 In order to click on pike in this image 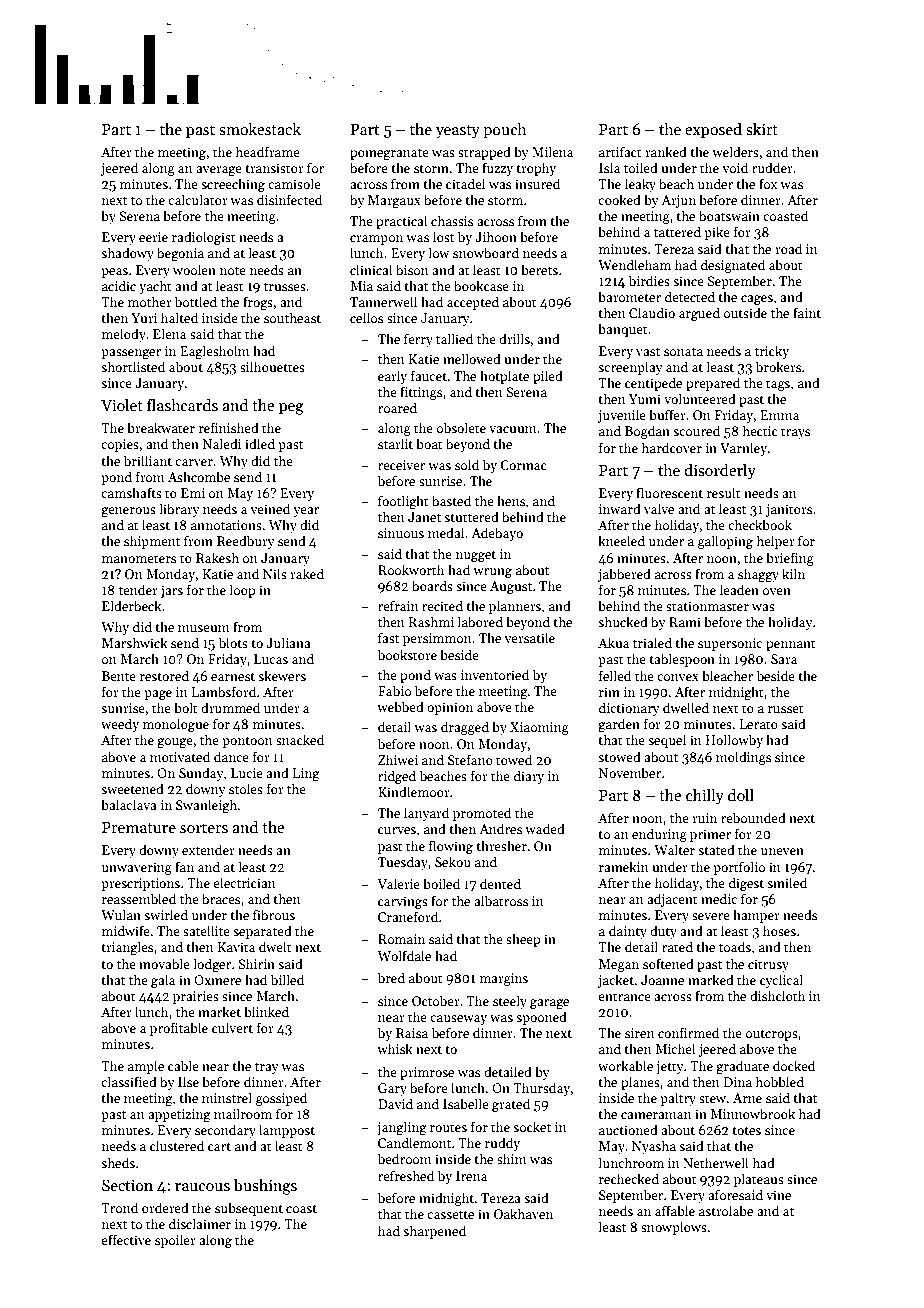, I will do `click(717, 233)`.
